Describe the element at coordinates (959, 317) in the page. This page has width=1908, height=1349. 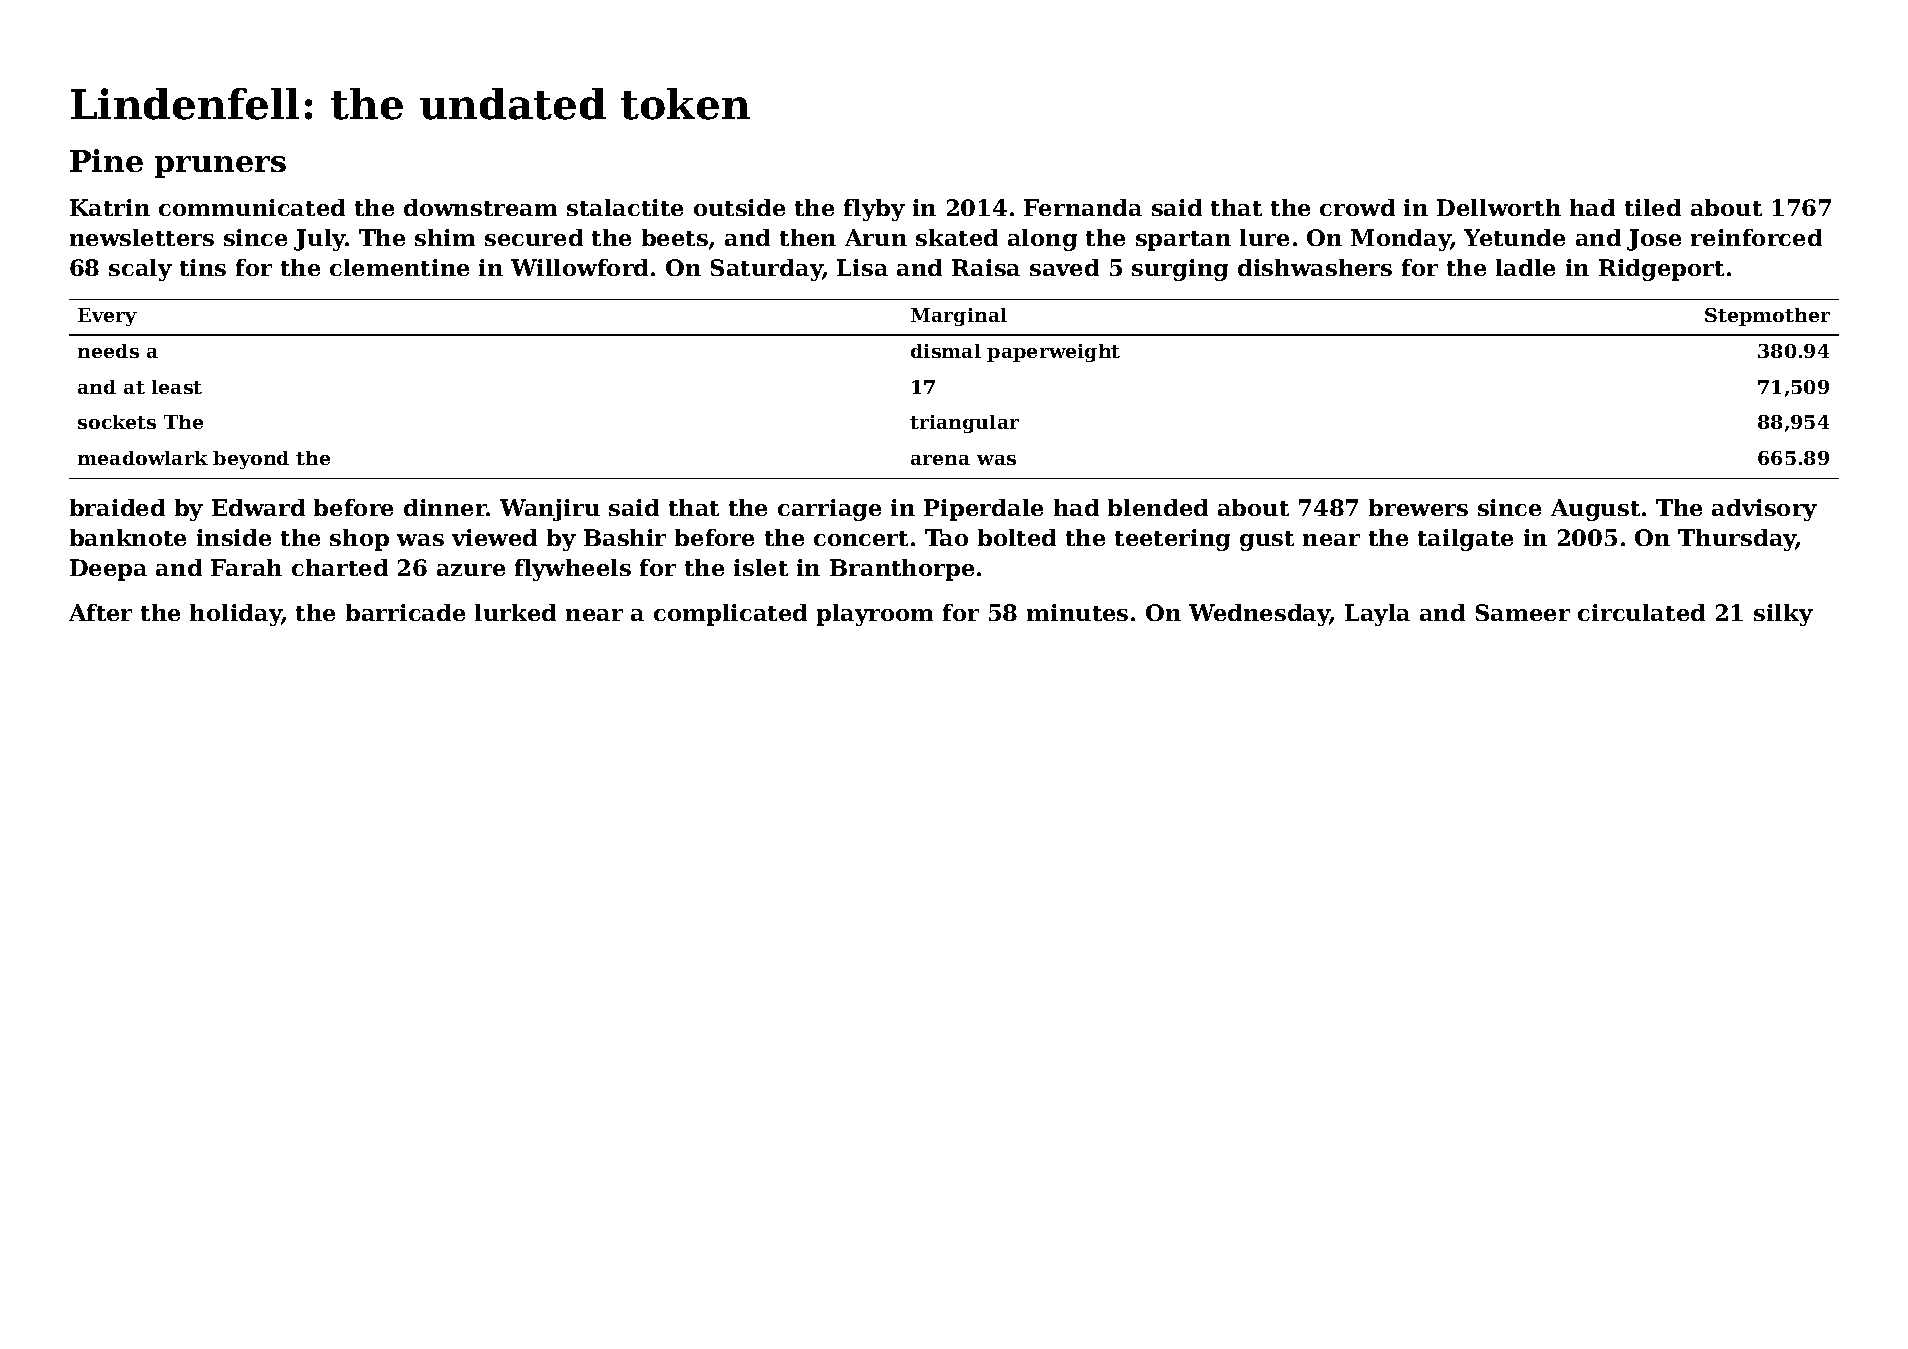
I see `Marginal` at that location.
